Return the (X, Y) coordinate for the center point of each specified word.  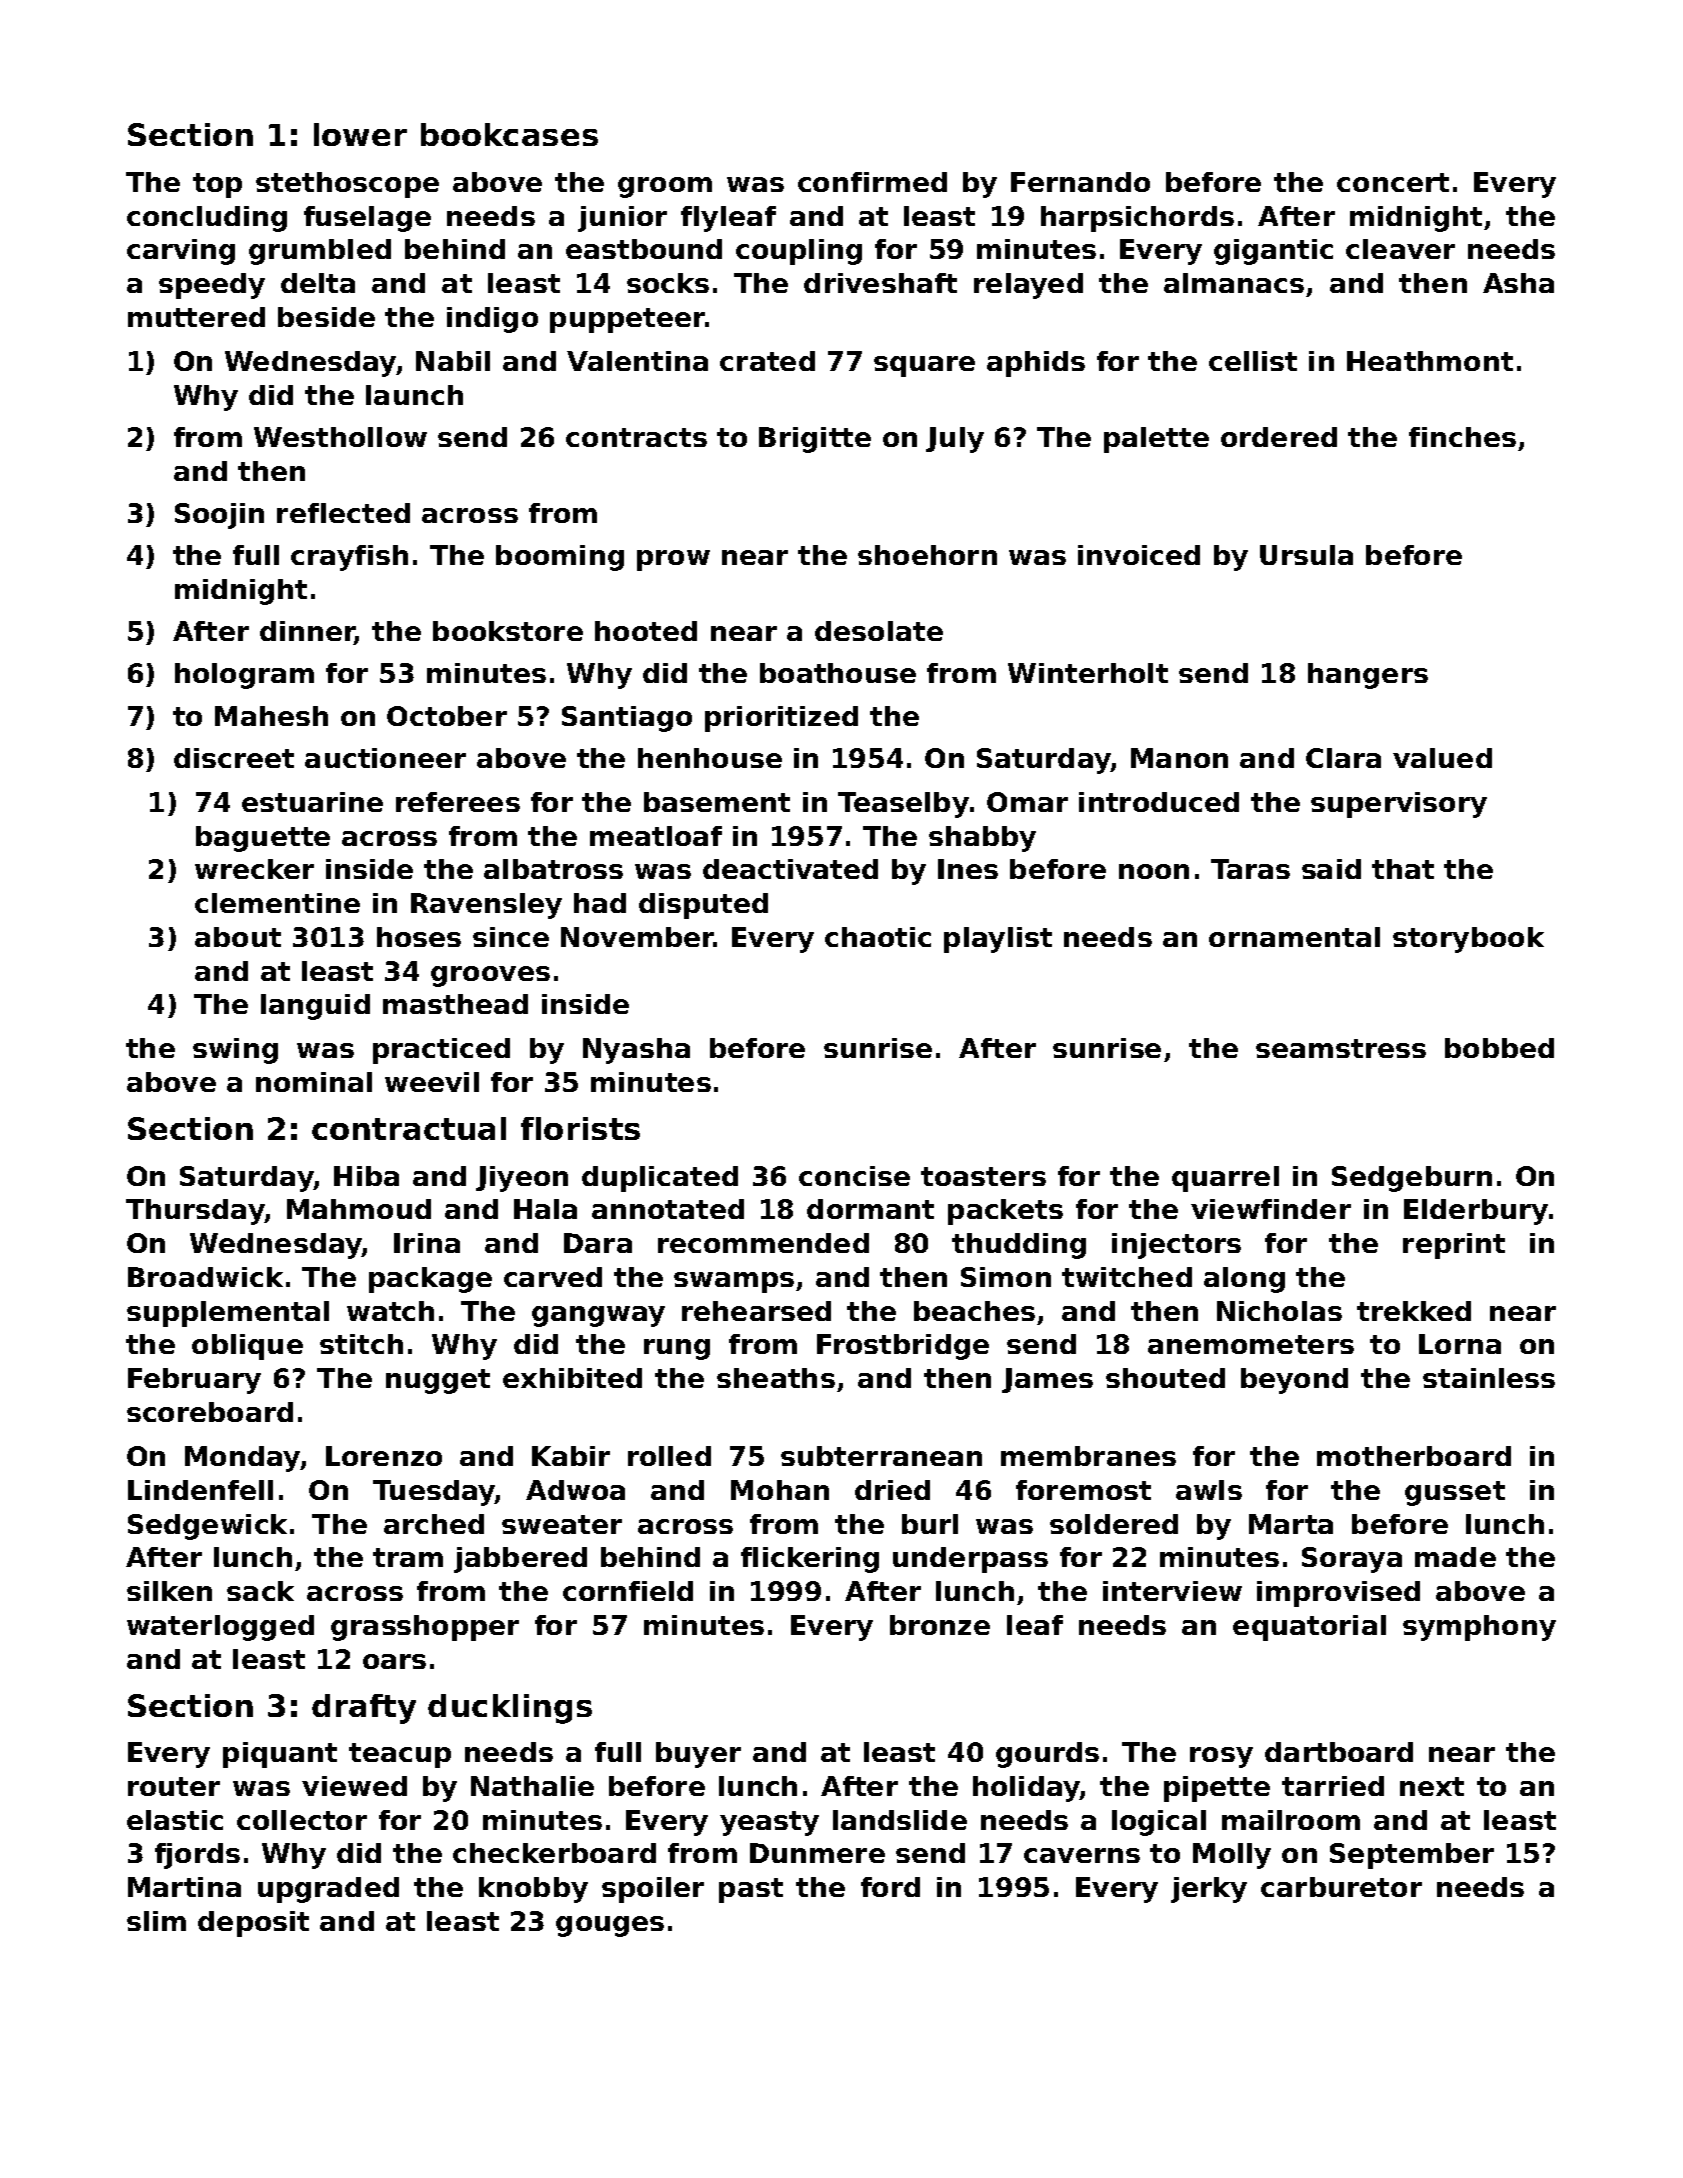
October (447, 716)
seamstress (1341, 1048)
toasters (983, 1176)
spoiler (653, 1890)
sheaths (776, 1378)
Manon (1179, 758)
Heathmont (1430, 361)
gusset (1455, 1493)
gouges (610, 1926)
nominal (314, 1082)
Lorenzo (384, 1456)
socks (668, 283)
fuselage (367, 219)
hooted (646, 631)
